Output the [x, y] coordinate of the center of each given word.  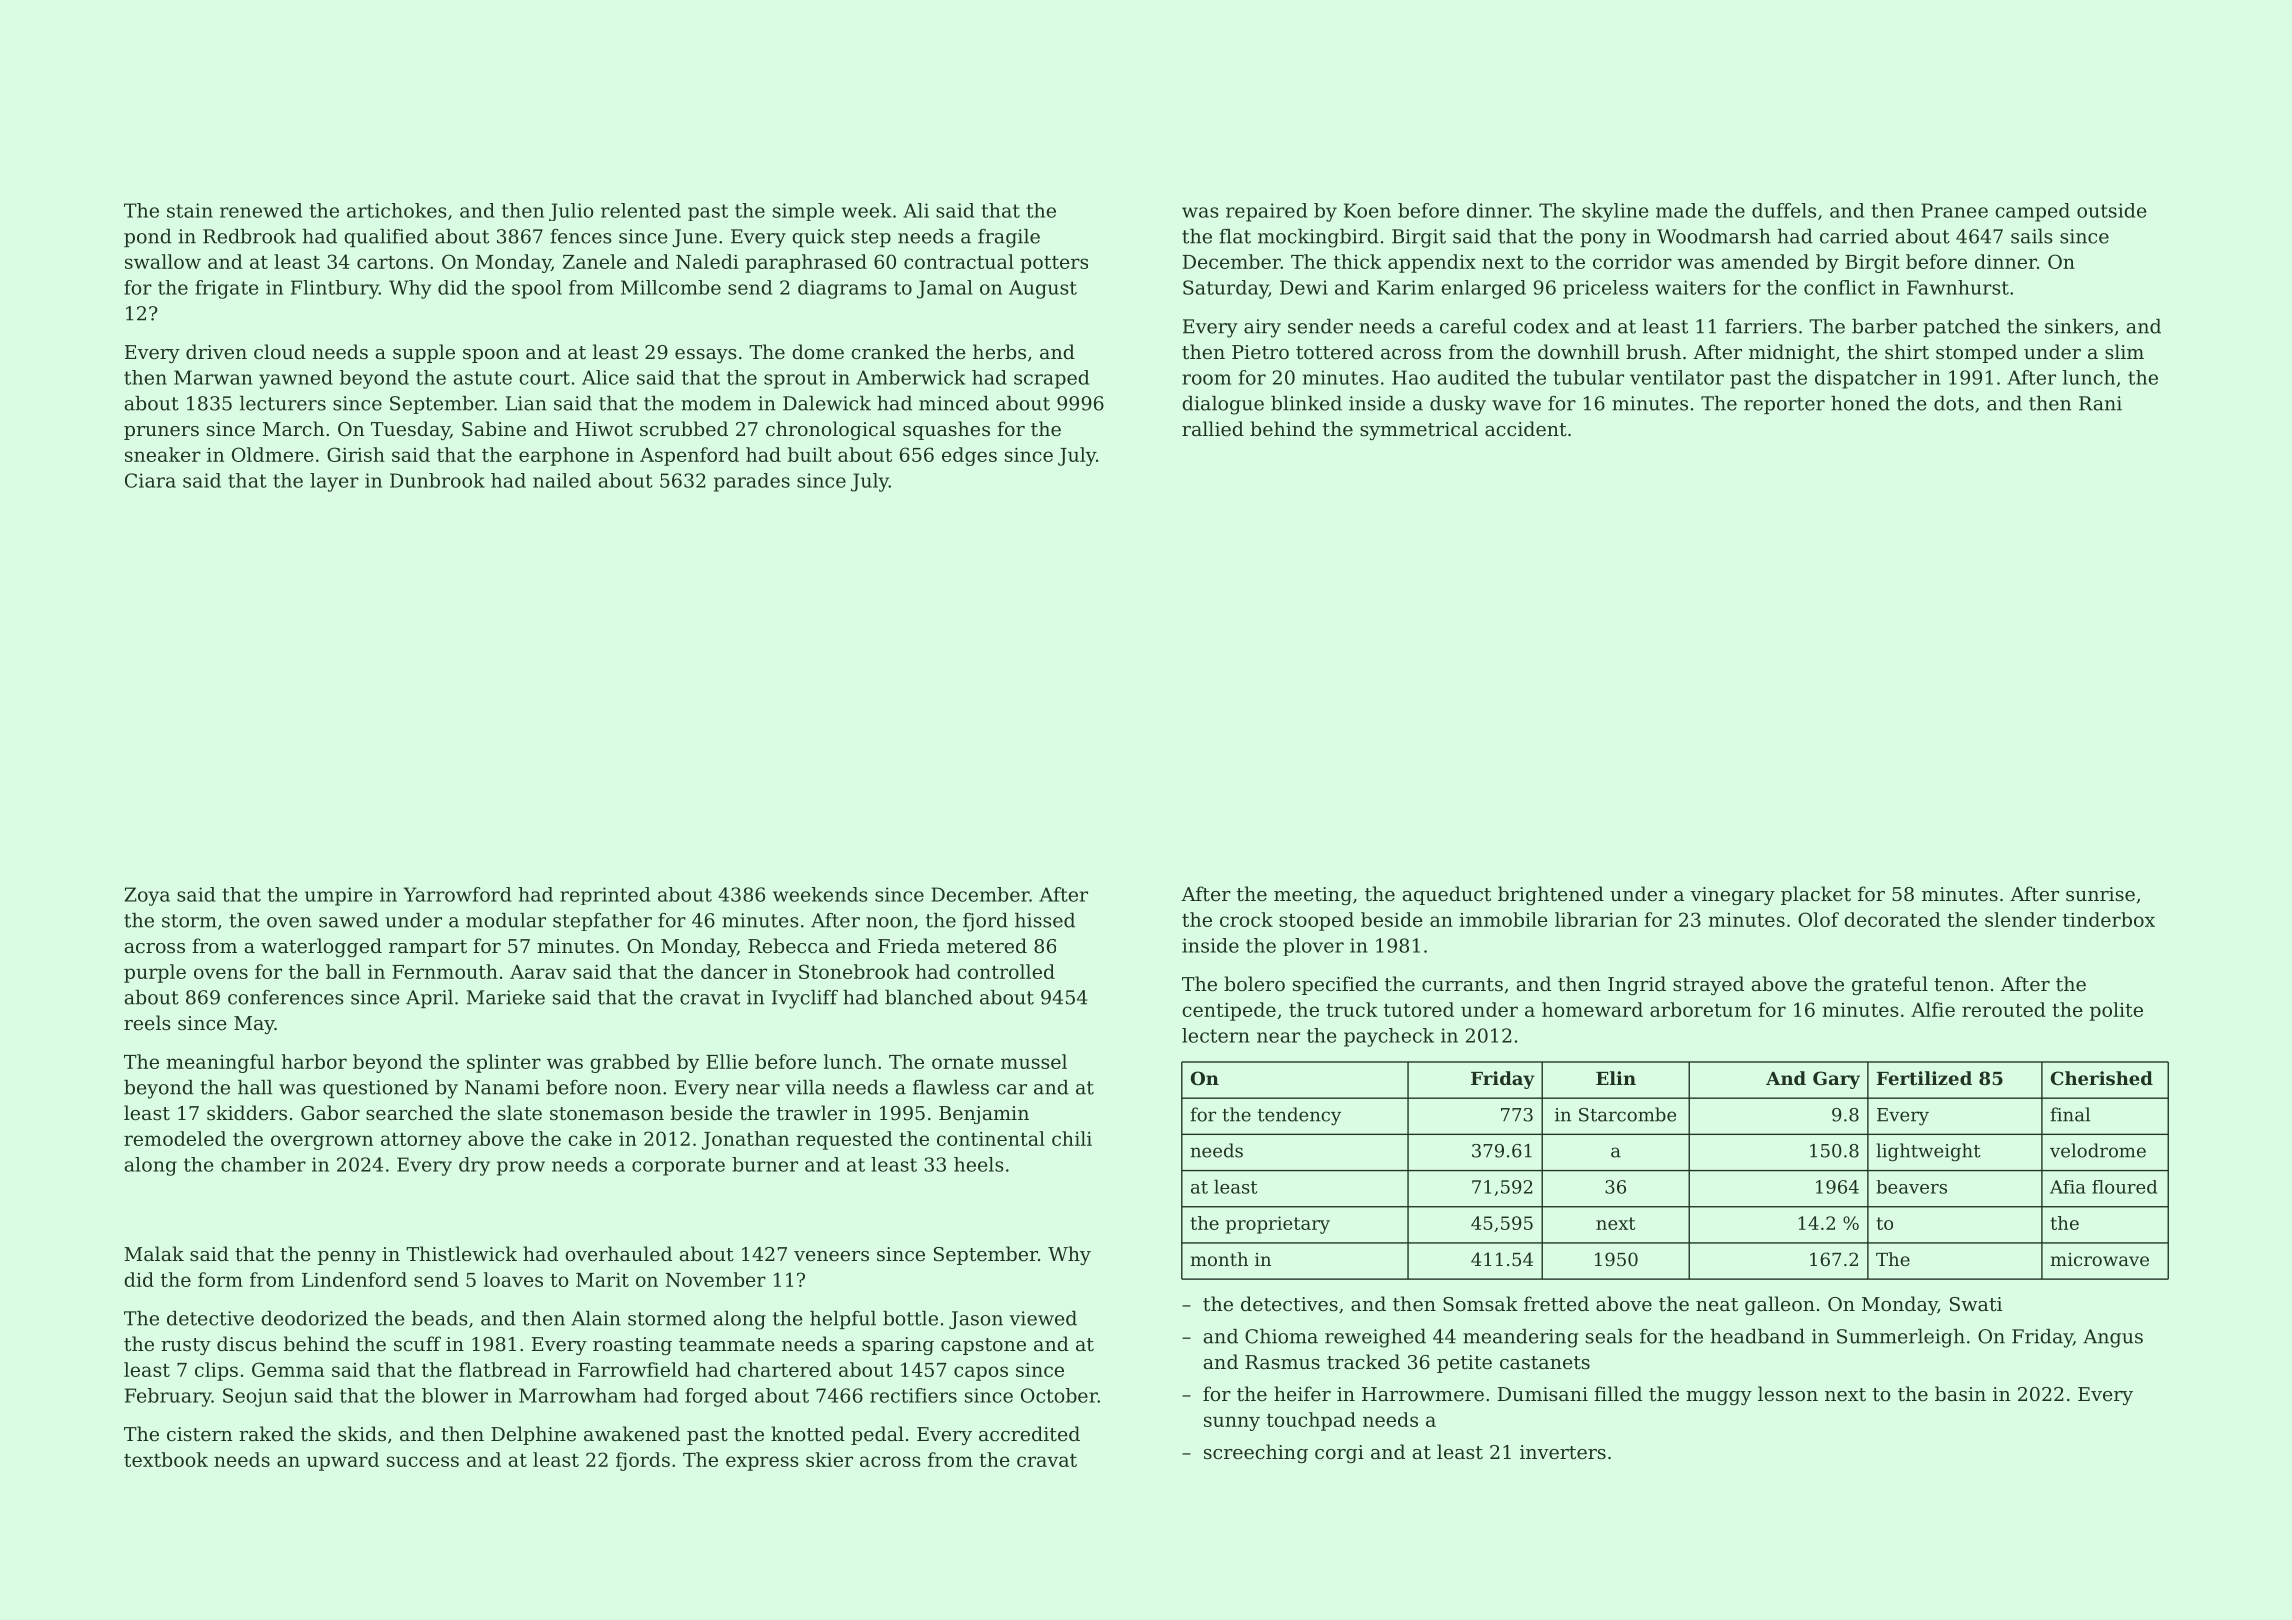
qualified [386, 238]
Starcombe [1627, 1114]
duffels [1784, 210]
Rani [2100, 403]
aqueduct [1447, 895]
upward [343, 1461]
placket [1816, 895]
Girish [356, 454]
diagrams [842, 289]
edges [969, 456]
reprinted [605, 896]
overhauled [618, 1253]
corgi [1339, 1454]
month [1219, 1259]
